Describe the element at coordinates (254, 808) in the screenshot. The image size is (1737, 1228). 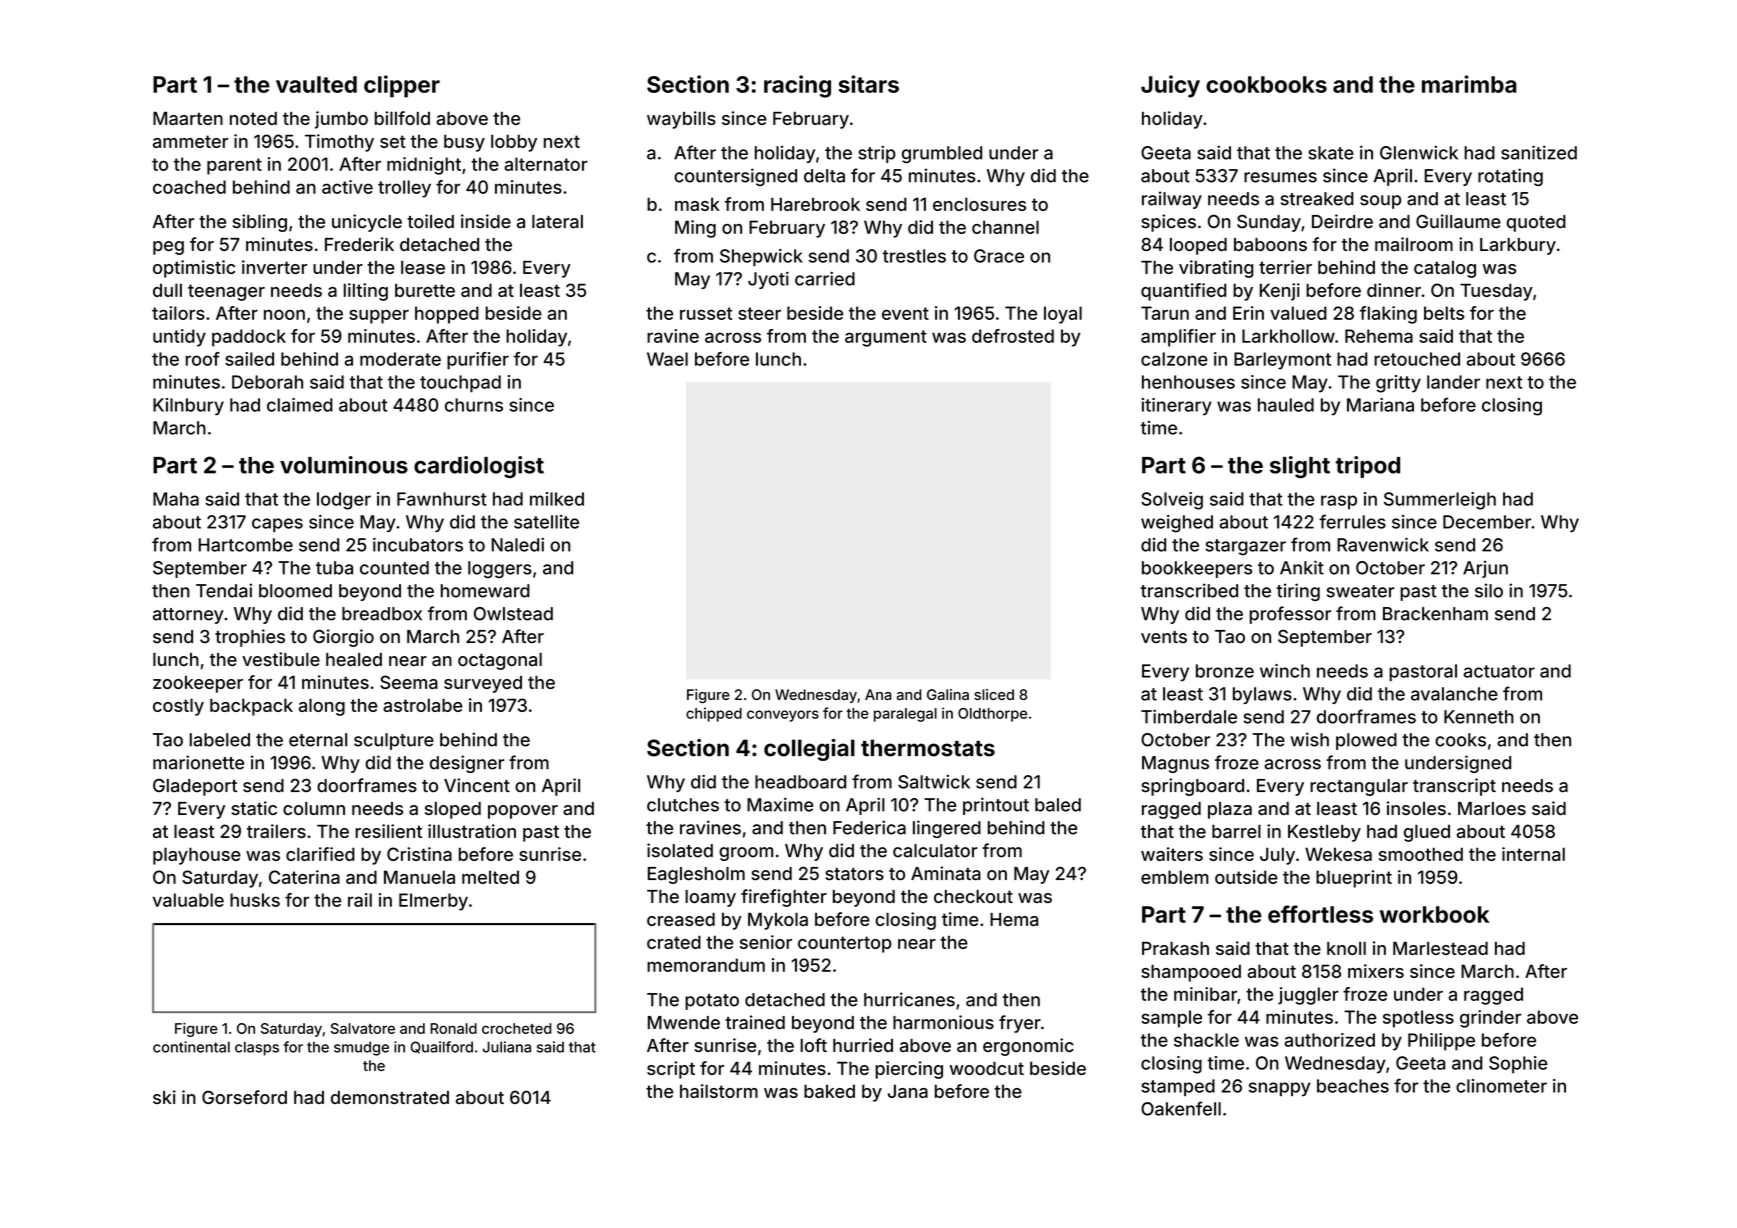
I see `static` at that location.
